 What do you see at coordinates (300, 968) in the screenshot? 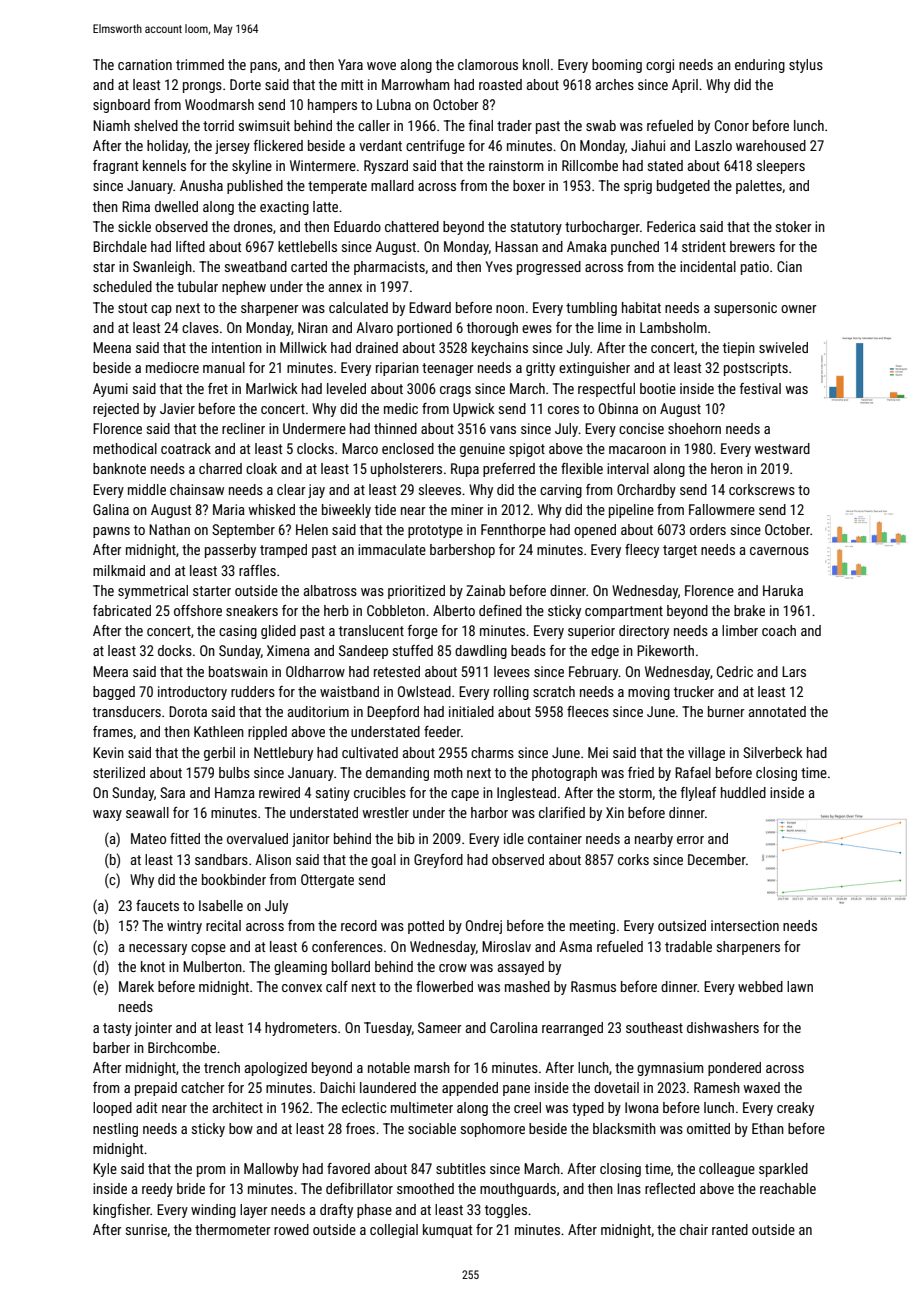
I see `gleaming` at bounding box center [300, 968].
